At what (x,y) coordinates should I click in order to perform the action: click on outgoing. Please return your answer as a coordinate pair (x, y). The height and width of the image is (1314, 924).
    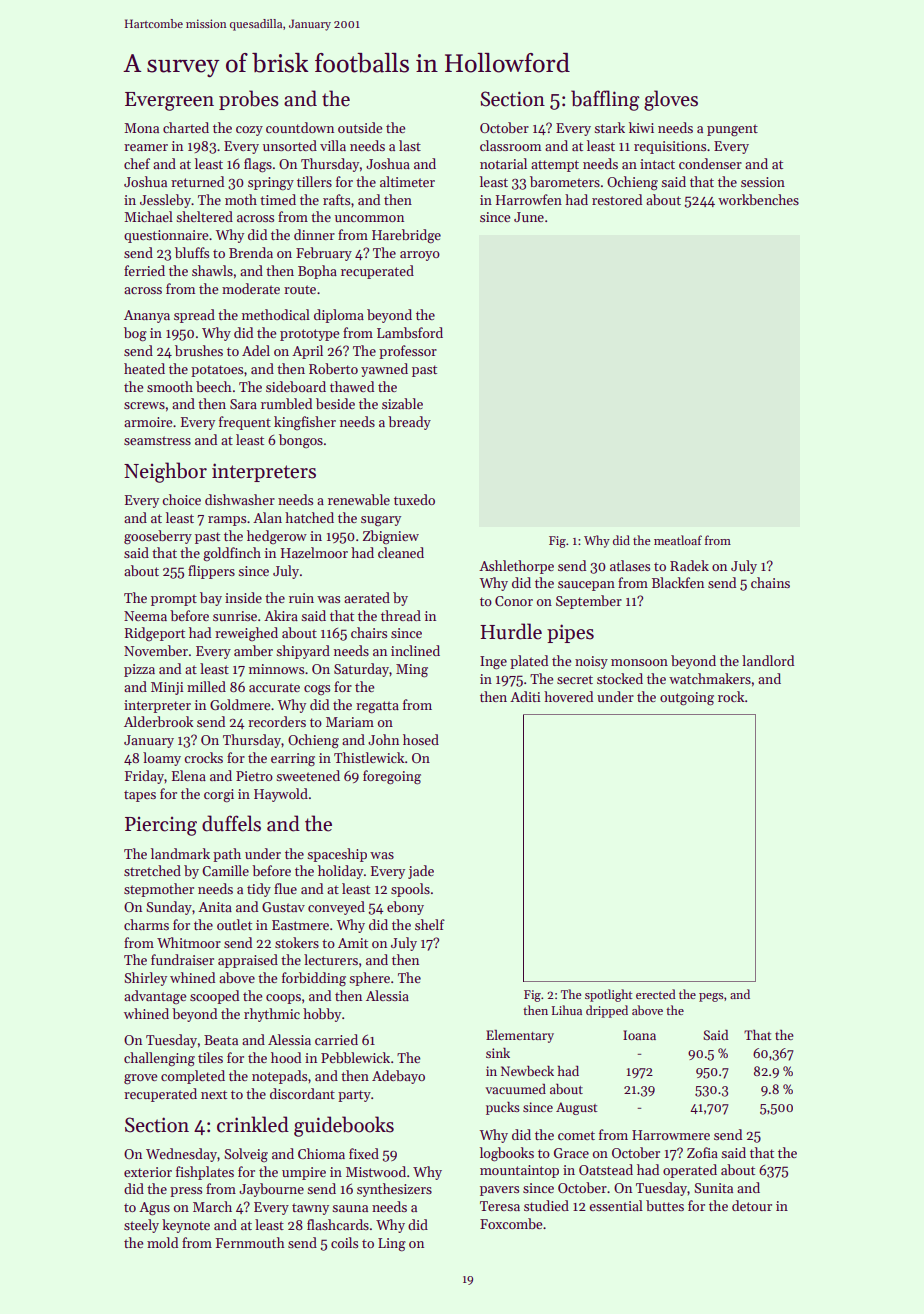
    Looking at the image, I should click on (687, 699).
